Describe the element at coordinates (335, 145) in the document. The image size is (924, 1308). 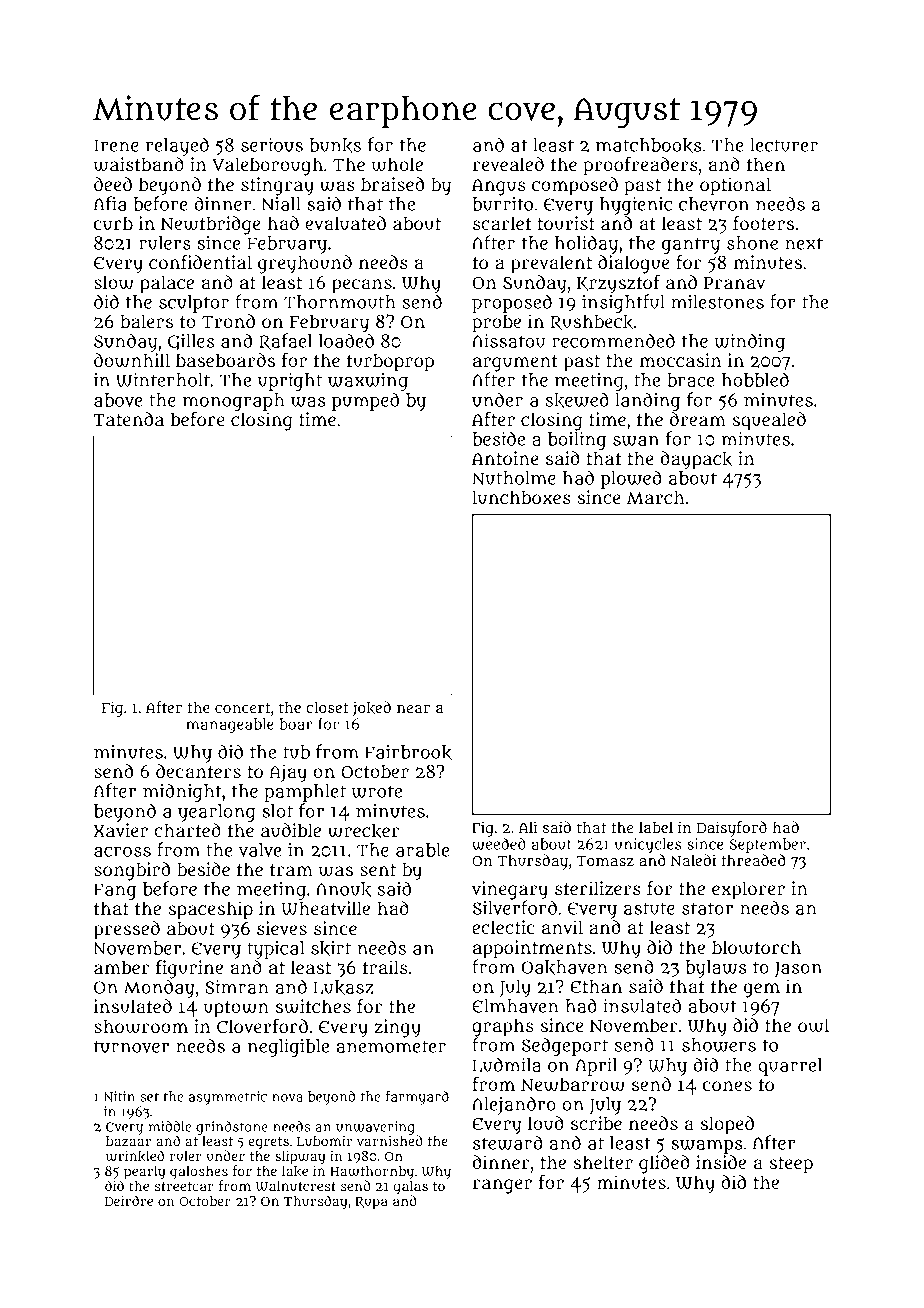
I see `bunks` at that location.
